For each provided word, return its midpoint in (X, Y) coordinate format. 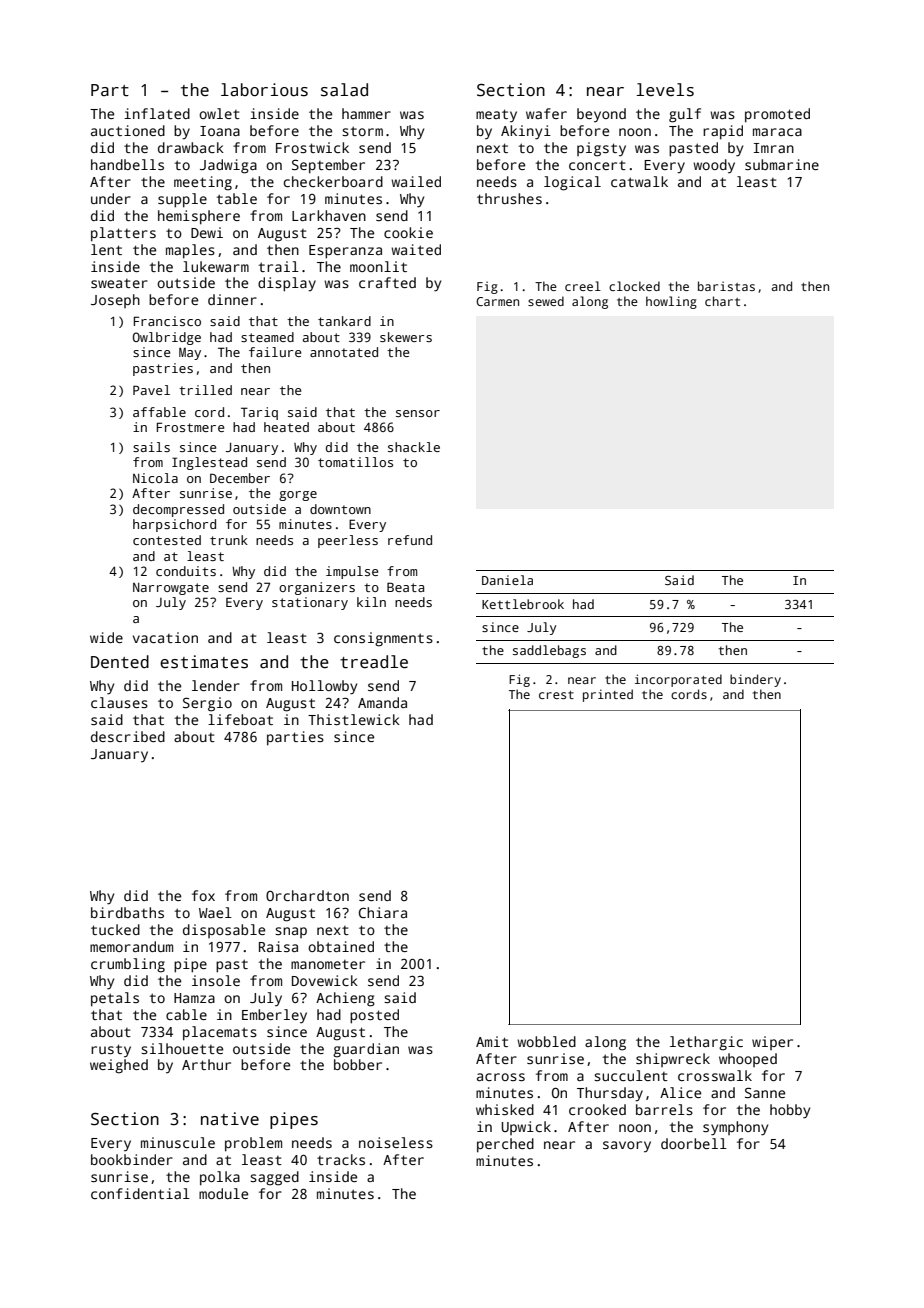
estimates (204, 662)
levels (665, 90)
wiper (772, 1043)
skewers (406, 337)
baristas (726, 286)
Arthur (206, 1064)
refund (410, 540)
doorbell (694, 1143)
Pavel (151, 390)
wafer (546, 113)
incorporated (678, 680)
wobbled (546, 1041)
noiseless (396, 1142)
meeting (203, 183)
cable (186, 1014)
